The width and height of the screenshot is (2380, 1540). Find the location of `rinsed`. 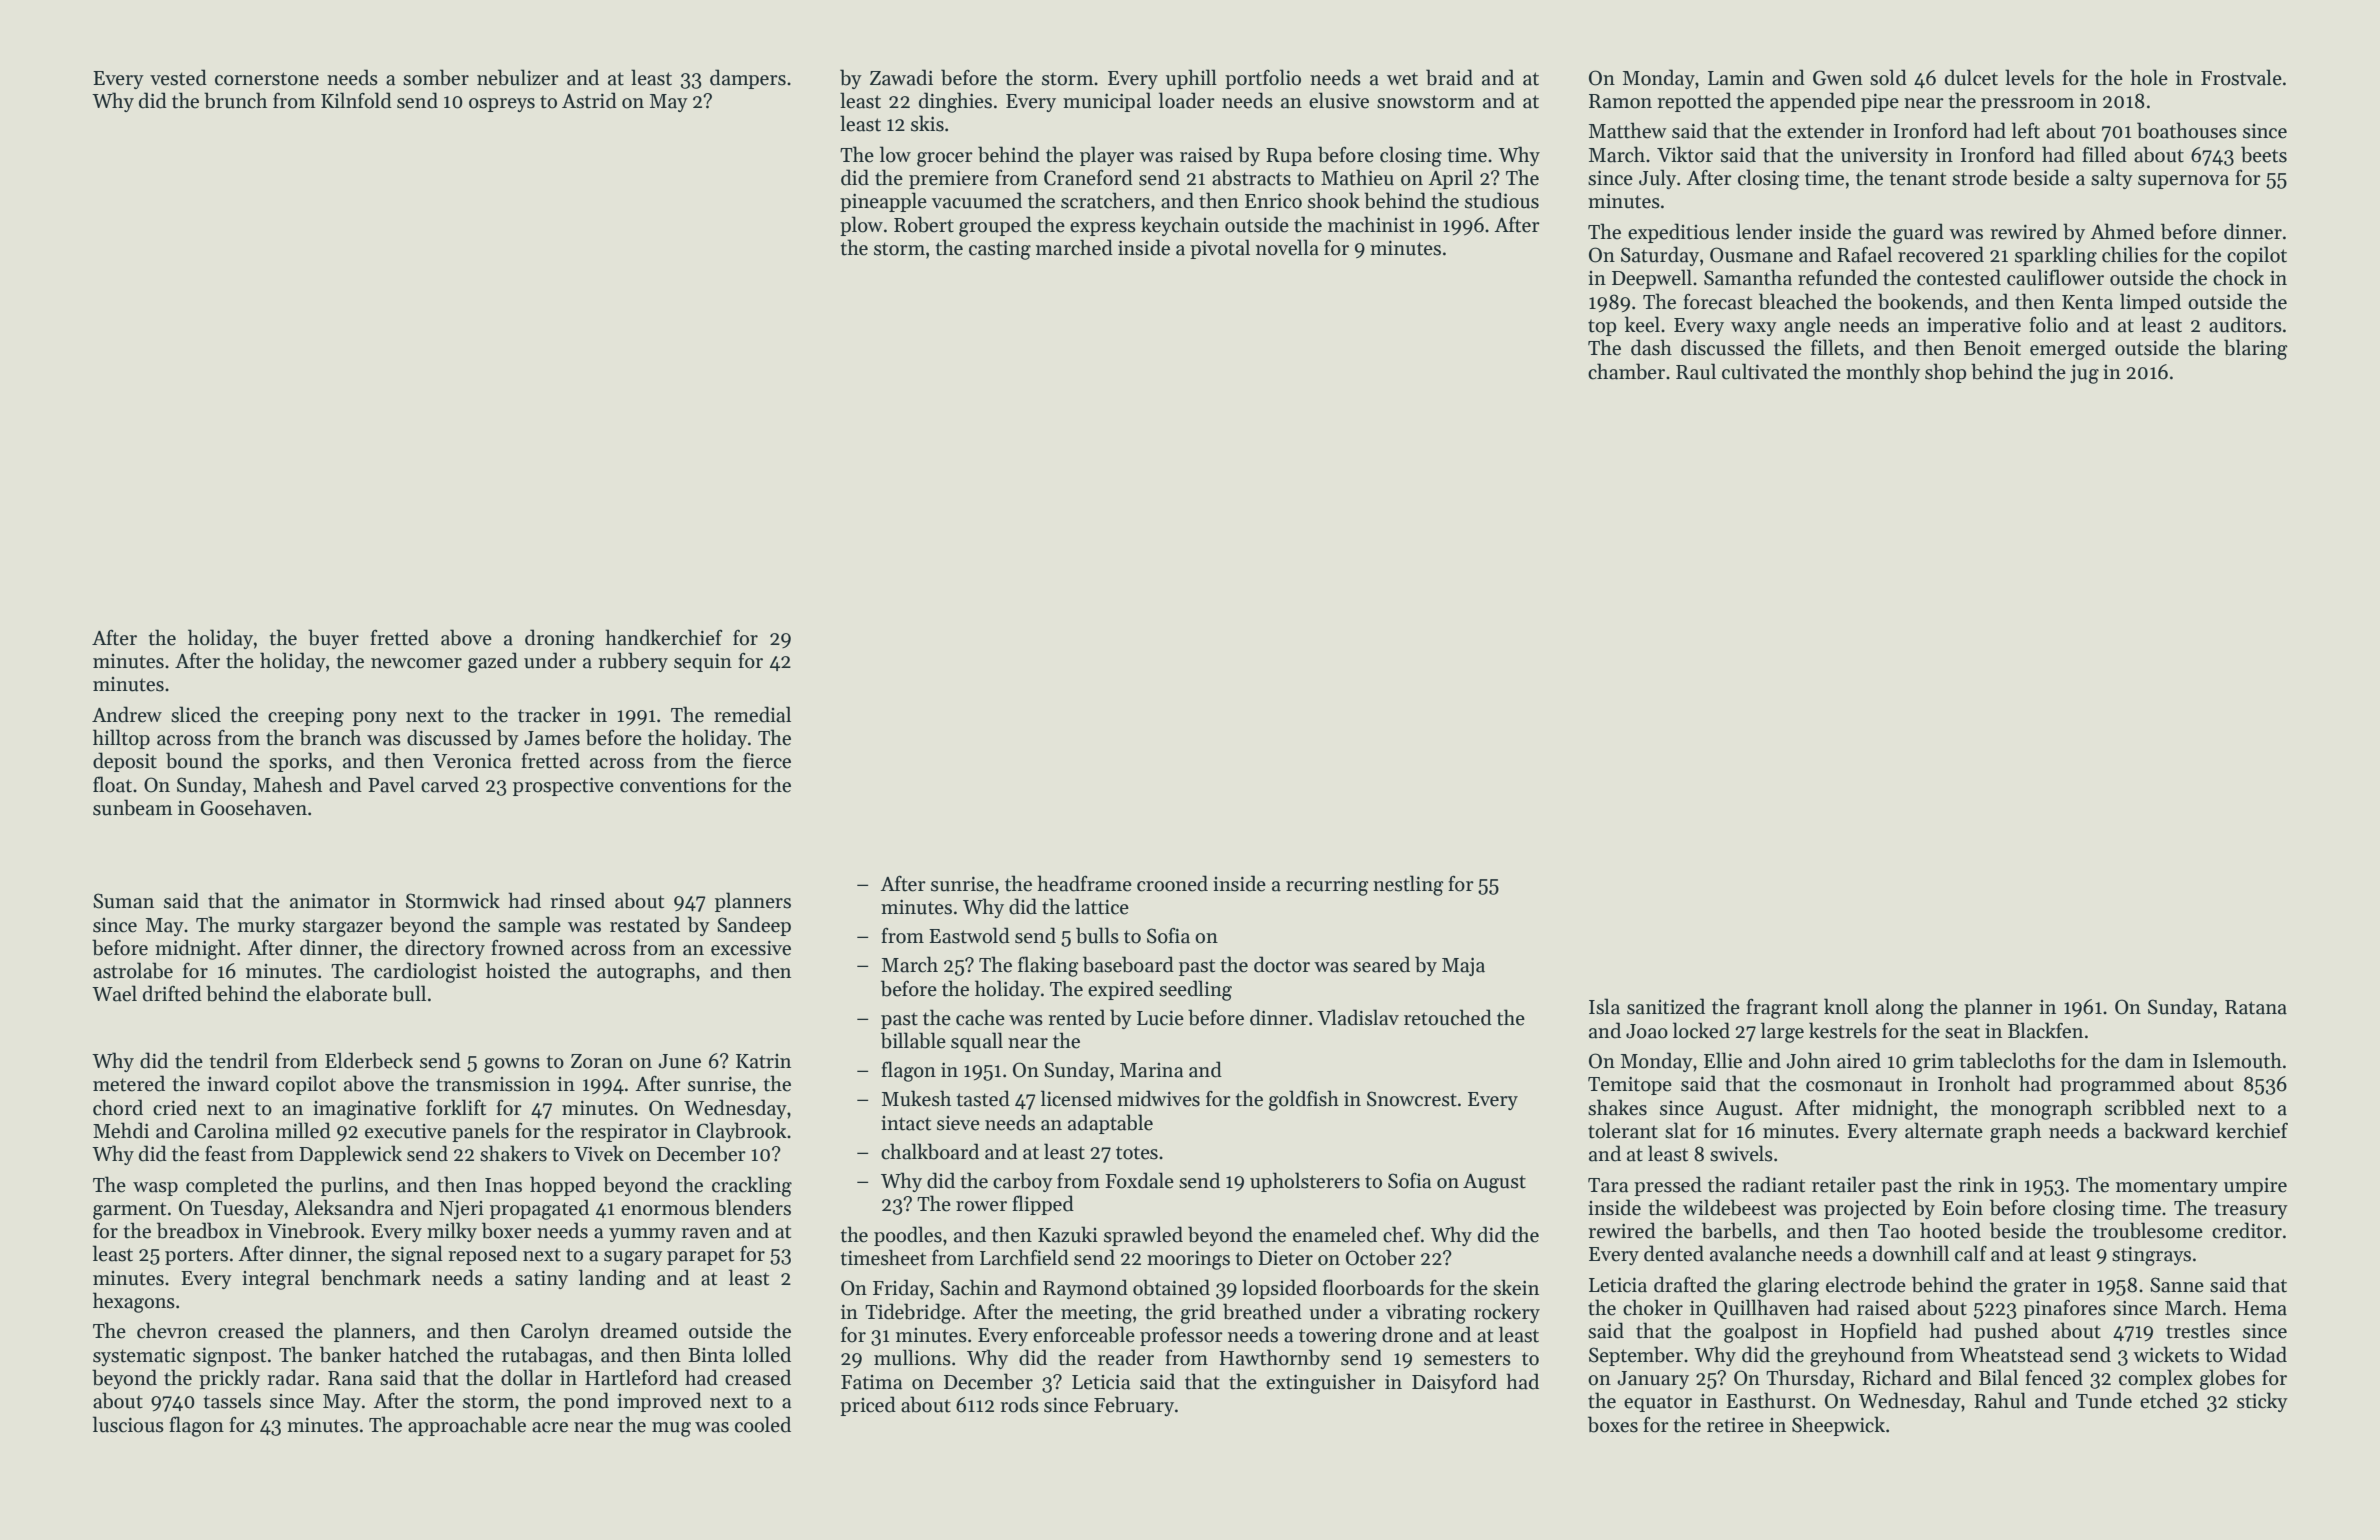

rinsed is located at coordinates (577, 900).
